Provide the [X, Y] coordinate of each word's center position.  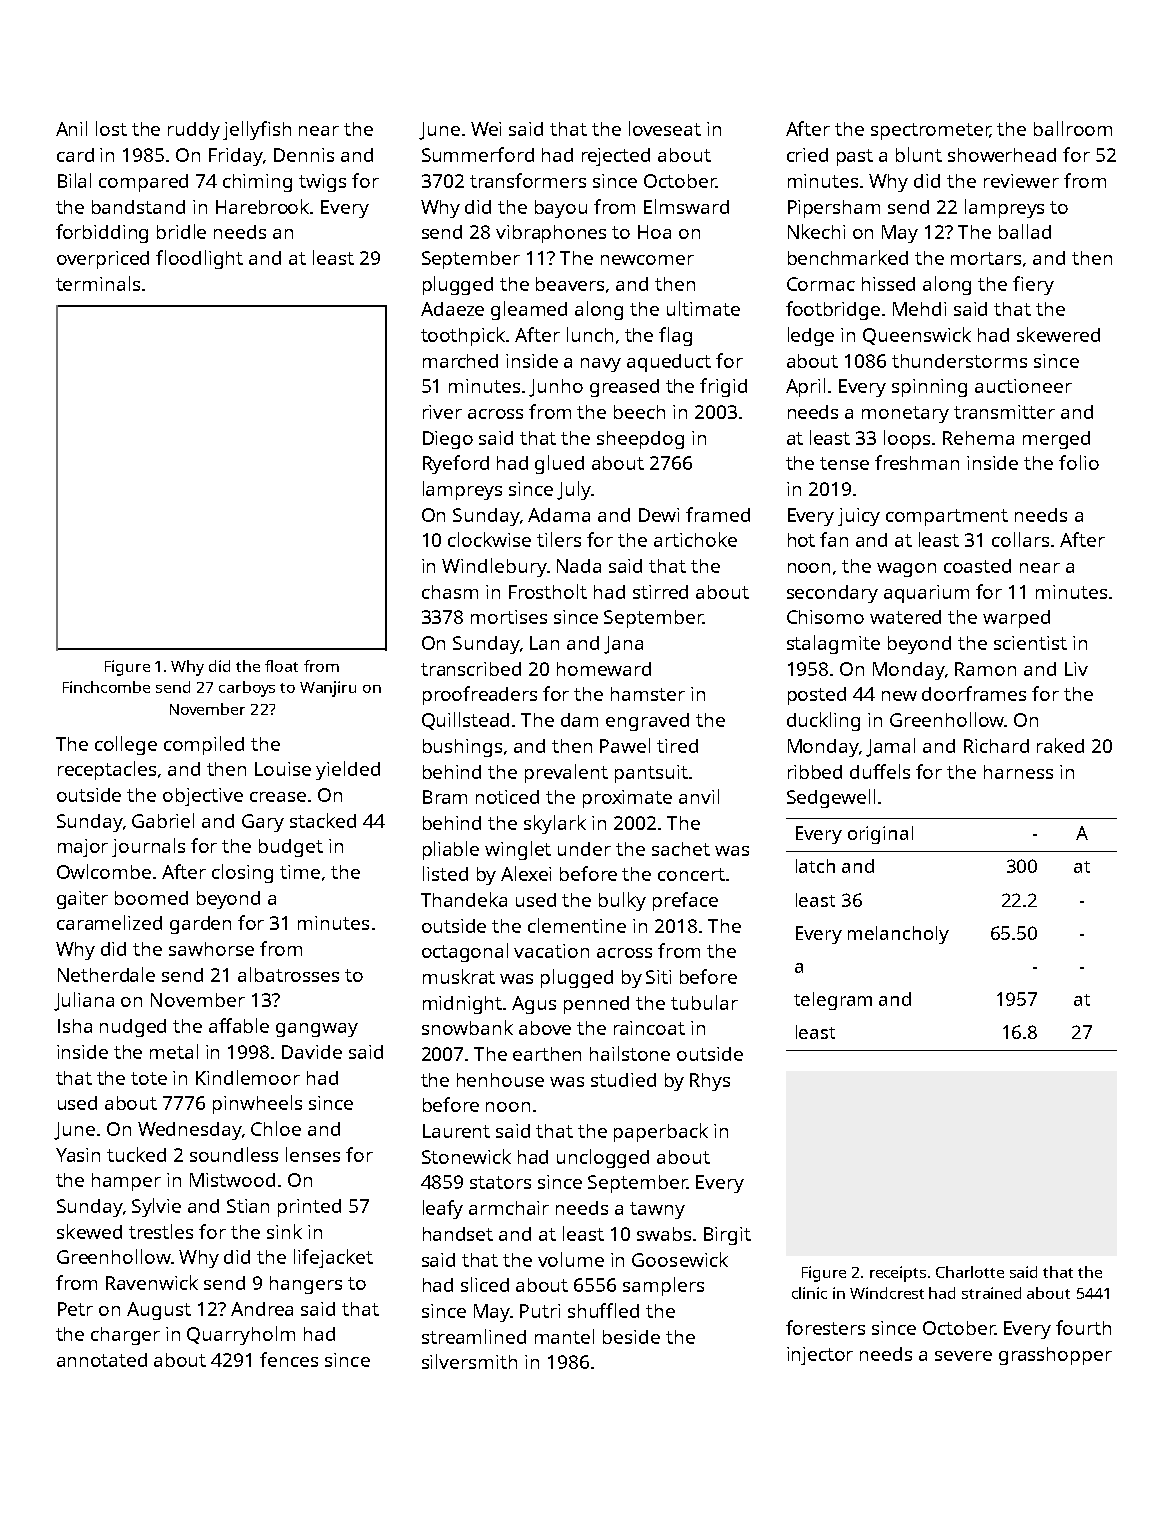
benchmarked [848, 257]
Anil [71, 128]
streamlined [474, 1336]
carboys [247, 689]
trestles [161, 1231]
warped [1016, 619]
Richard [996, 746]
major [83, 848]
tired [677, 746]
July [574, 490]
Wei [486, 129]
